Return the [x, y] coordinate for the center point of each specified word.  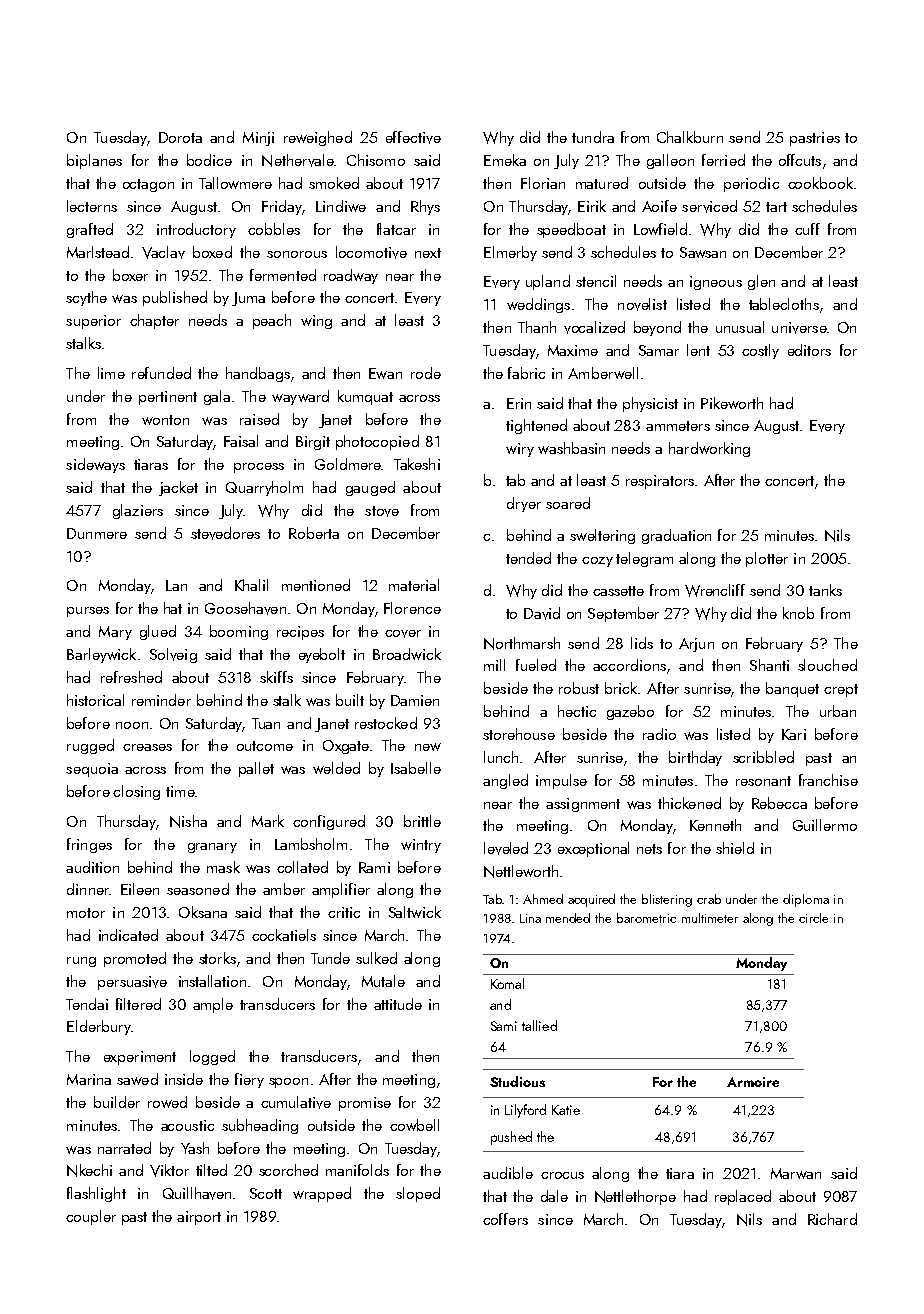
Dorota [180, 137]
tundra [593, 137]
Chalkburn [690, 137]
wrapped [322, 1194]
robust [579, 688]
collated [302, 867]
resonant [763, 781]
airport [199, 1218]
